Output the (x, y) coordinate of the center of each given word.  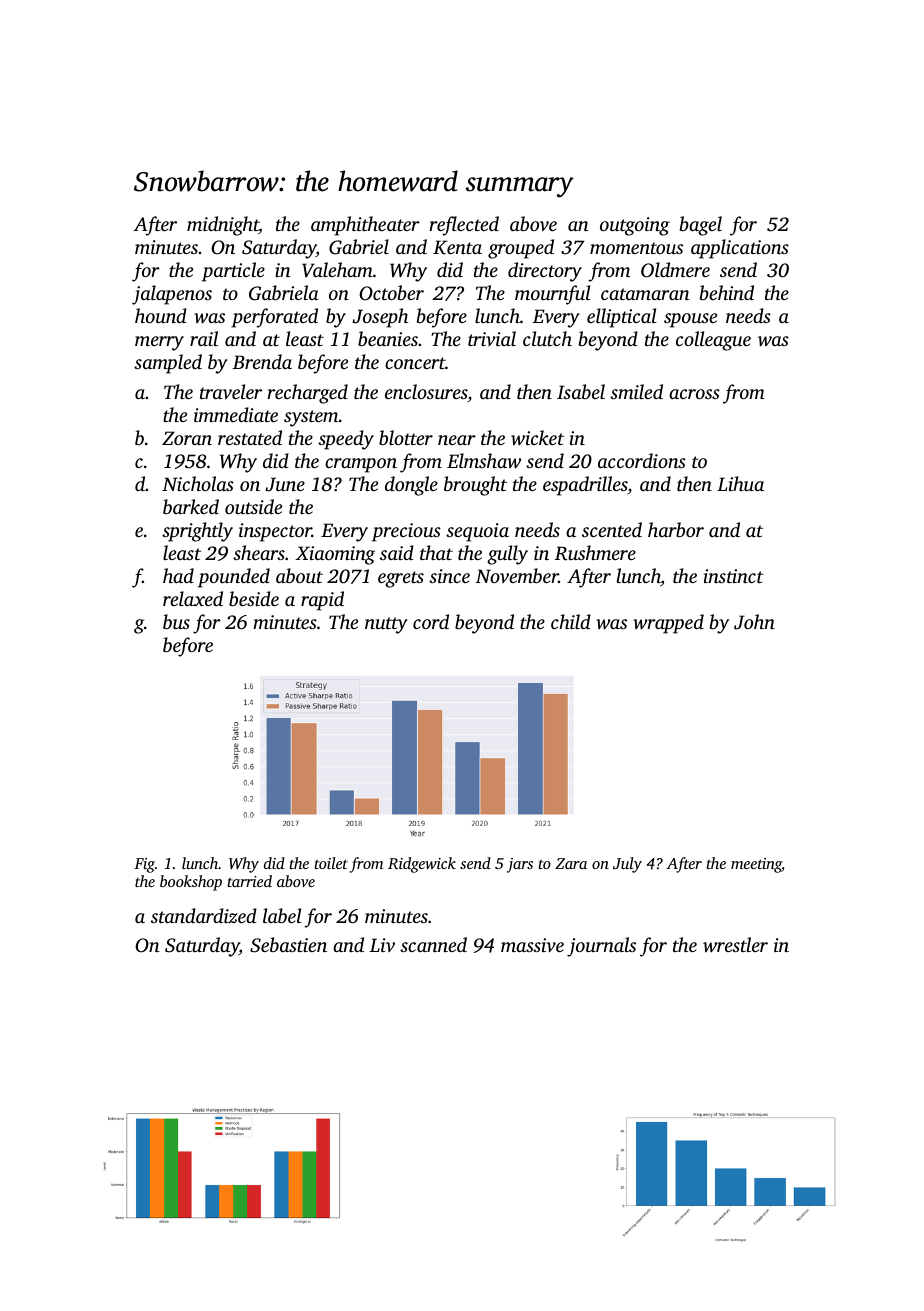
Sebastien (288, 945)
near (457, 440)
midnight (223, 226)
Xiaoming (335, 555)
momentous (636, 248)
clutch (547, 338)
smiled (636, 391)
